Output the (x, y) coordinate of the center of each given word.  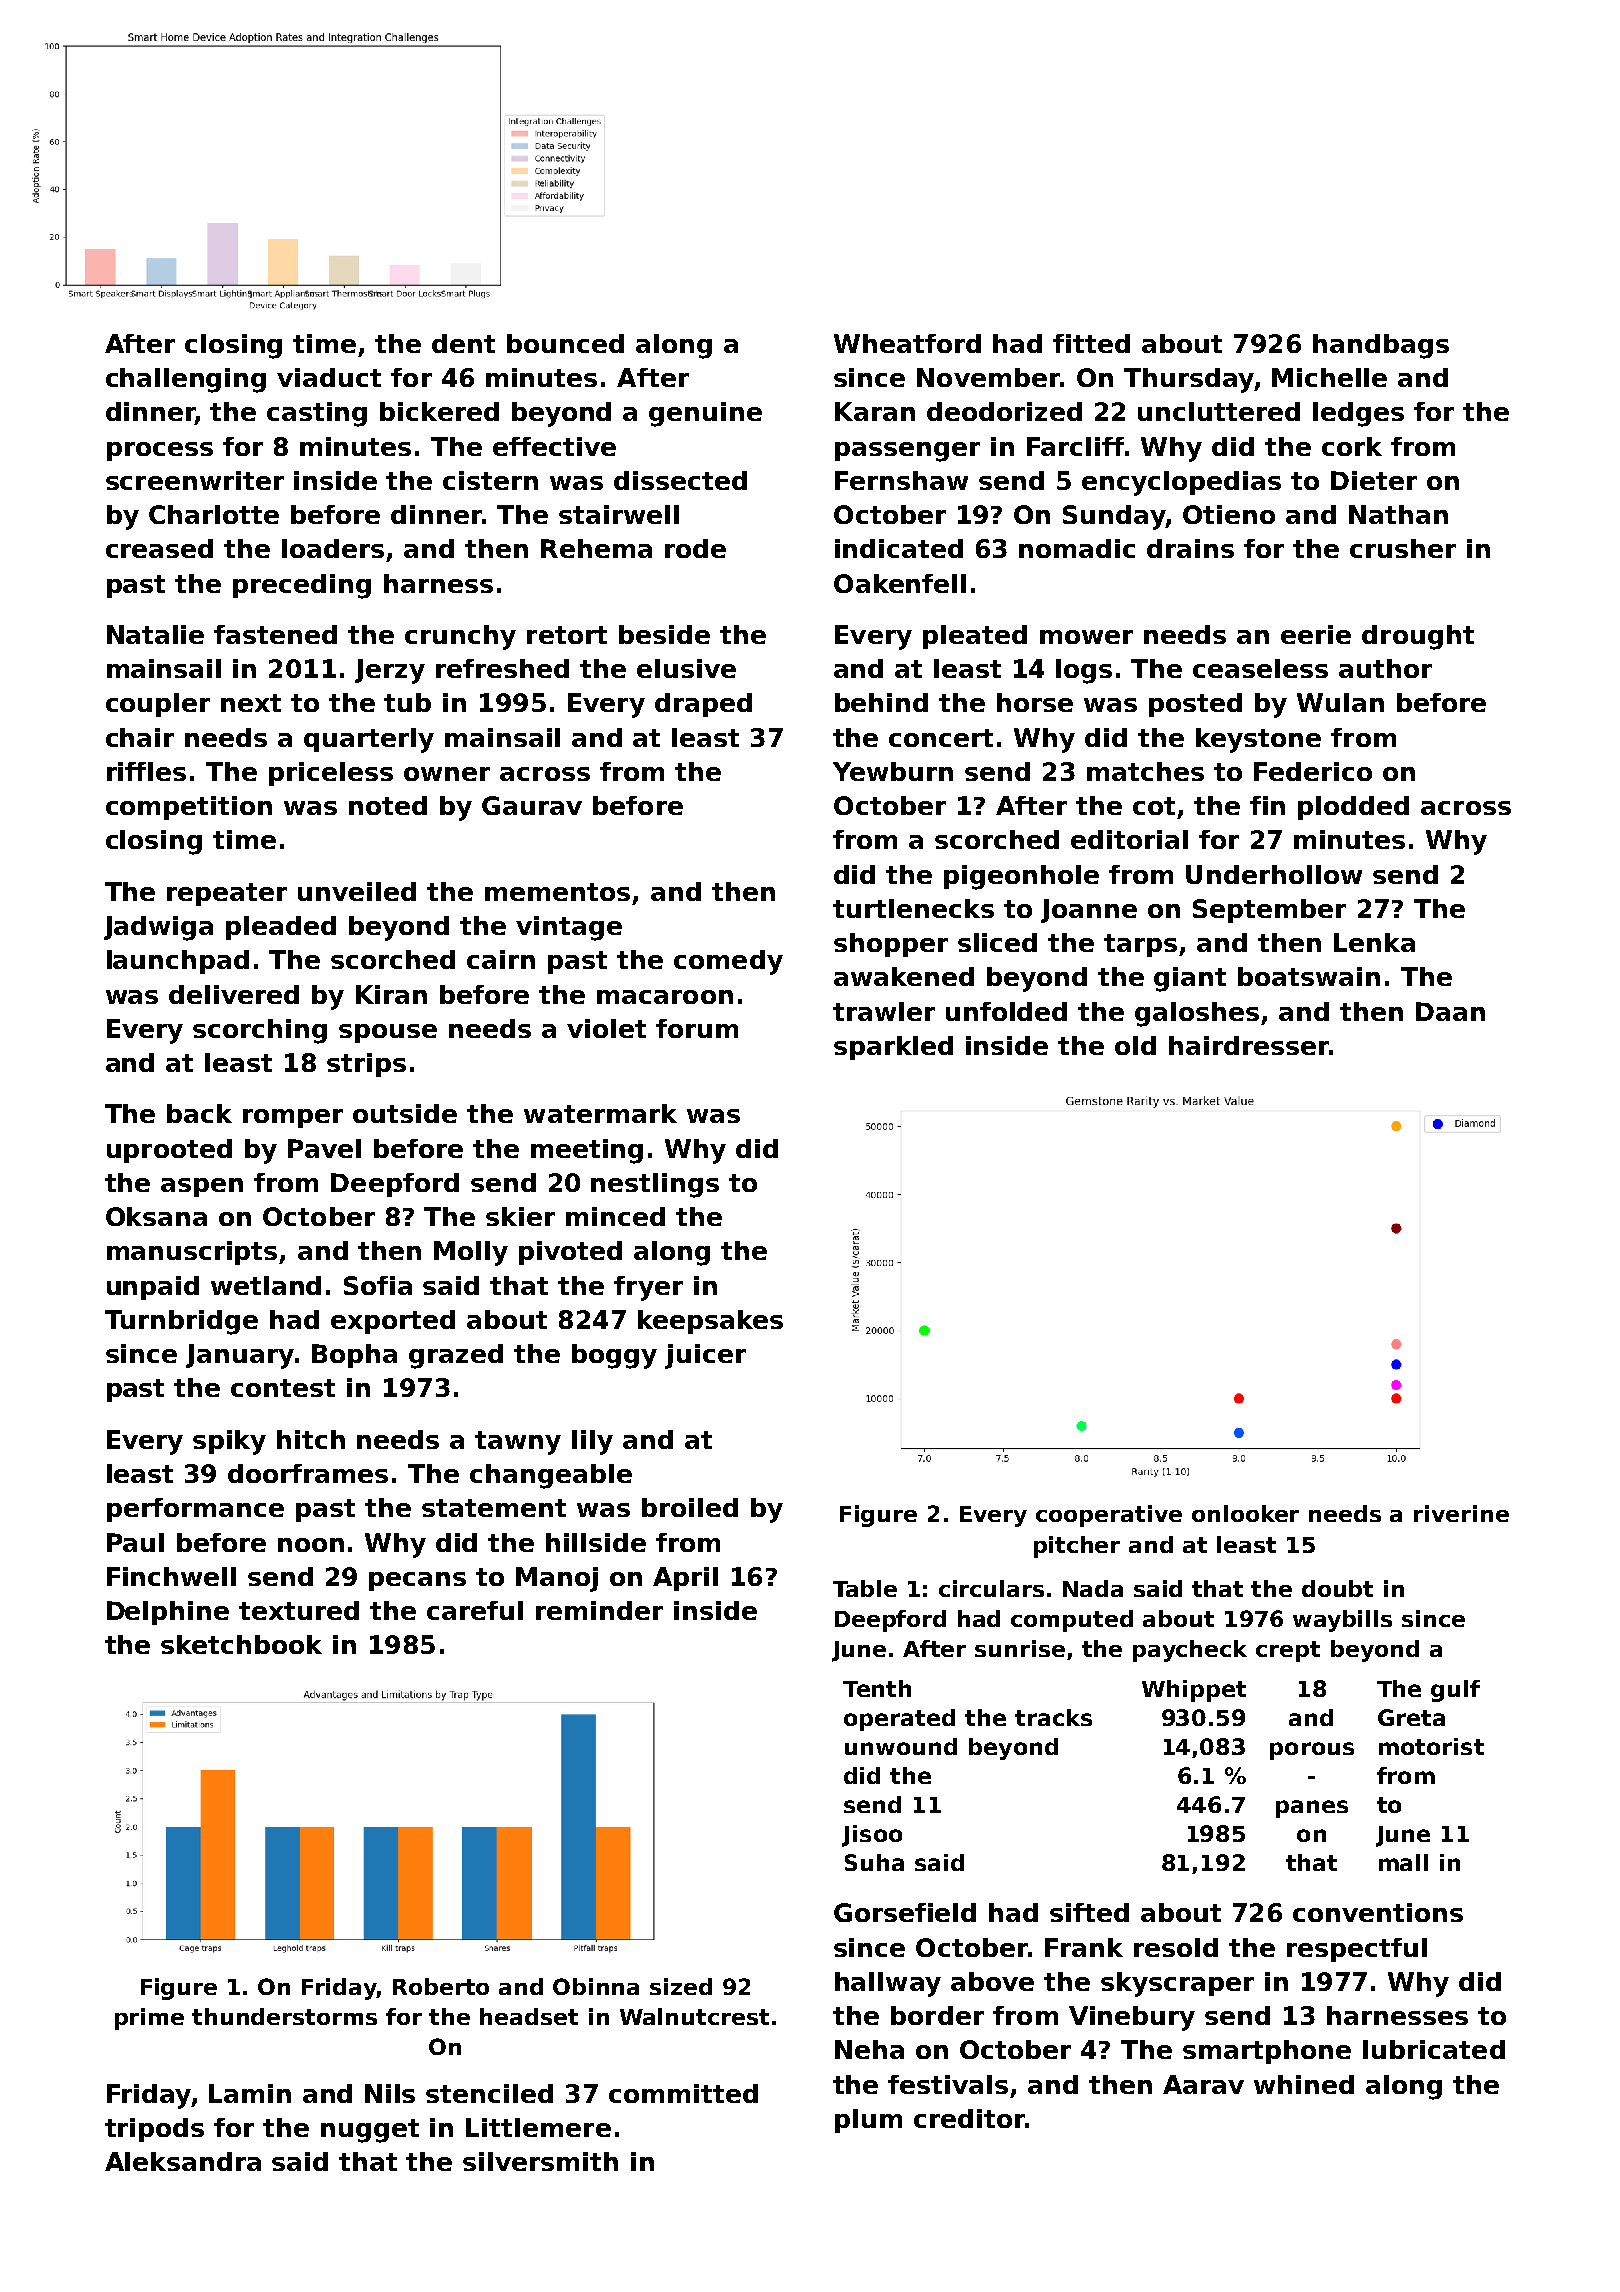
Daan (1450, 1011)
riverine (1461, 1513)
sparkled (893, 1048)
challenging (186, 380)
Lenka (1374, 942)
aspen (202, 1187)
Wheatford (907, 343)
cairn (501, 959)
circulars (991, 1588)
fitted (1091, 343)
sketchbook (241, 1644)
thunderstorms (284, 2016)
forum (697, 1028)
